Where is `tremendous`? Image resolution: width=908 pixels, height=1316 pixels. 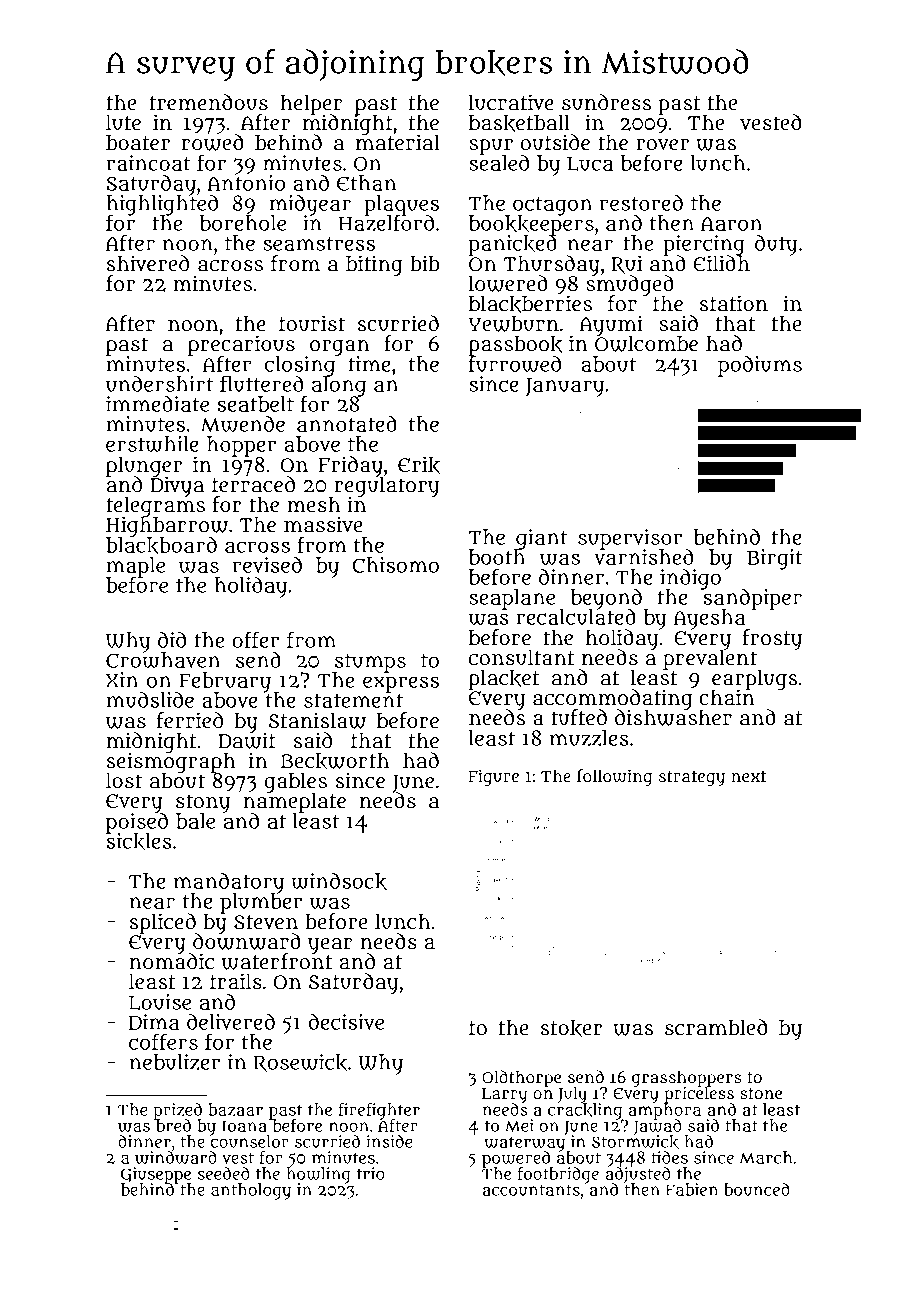 tremendous is located at coordinates (208, 102).
